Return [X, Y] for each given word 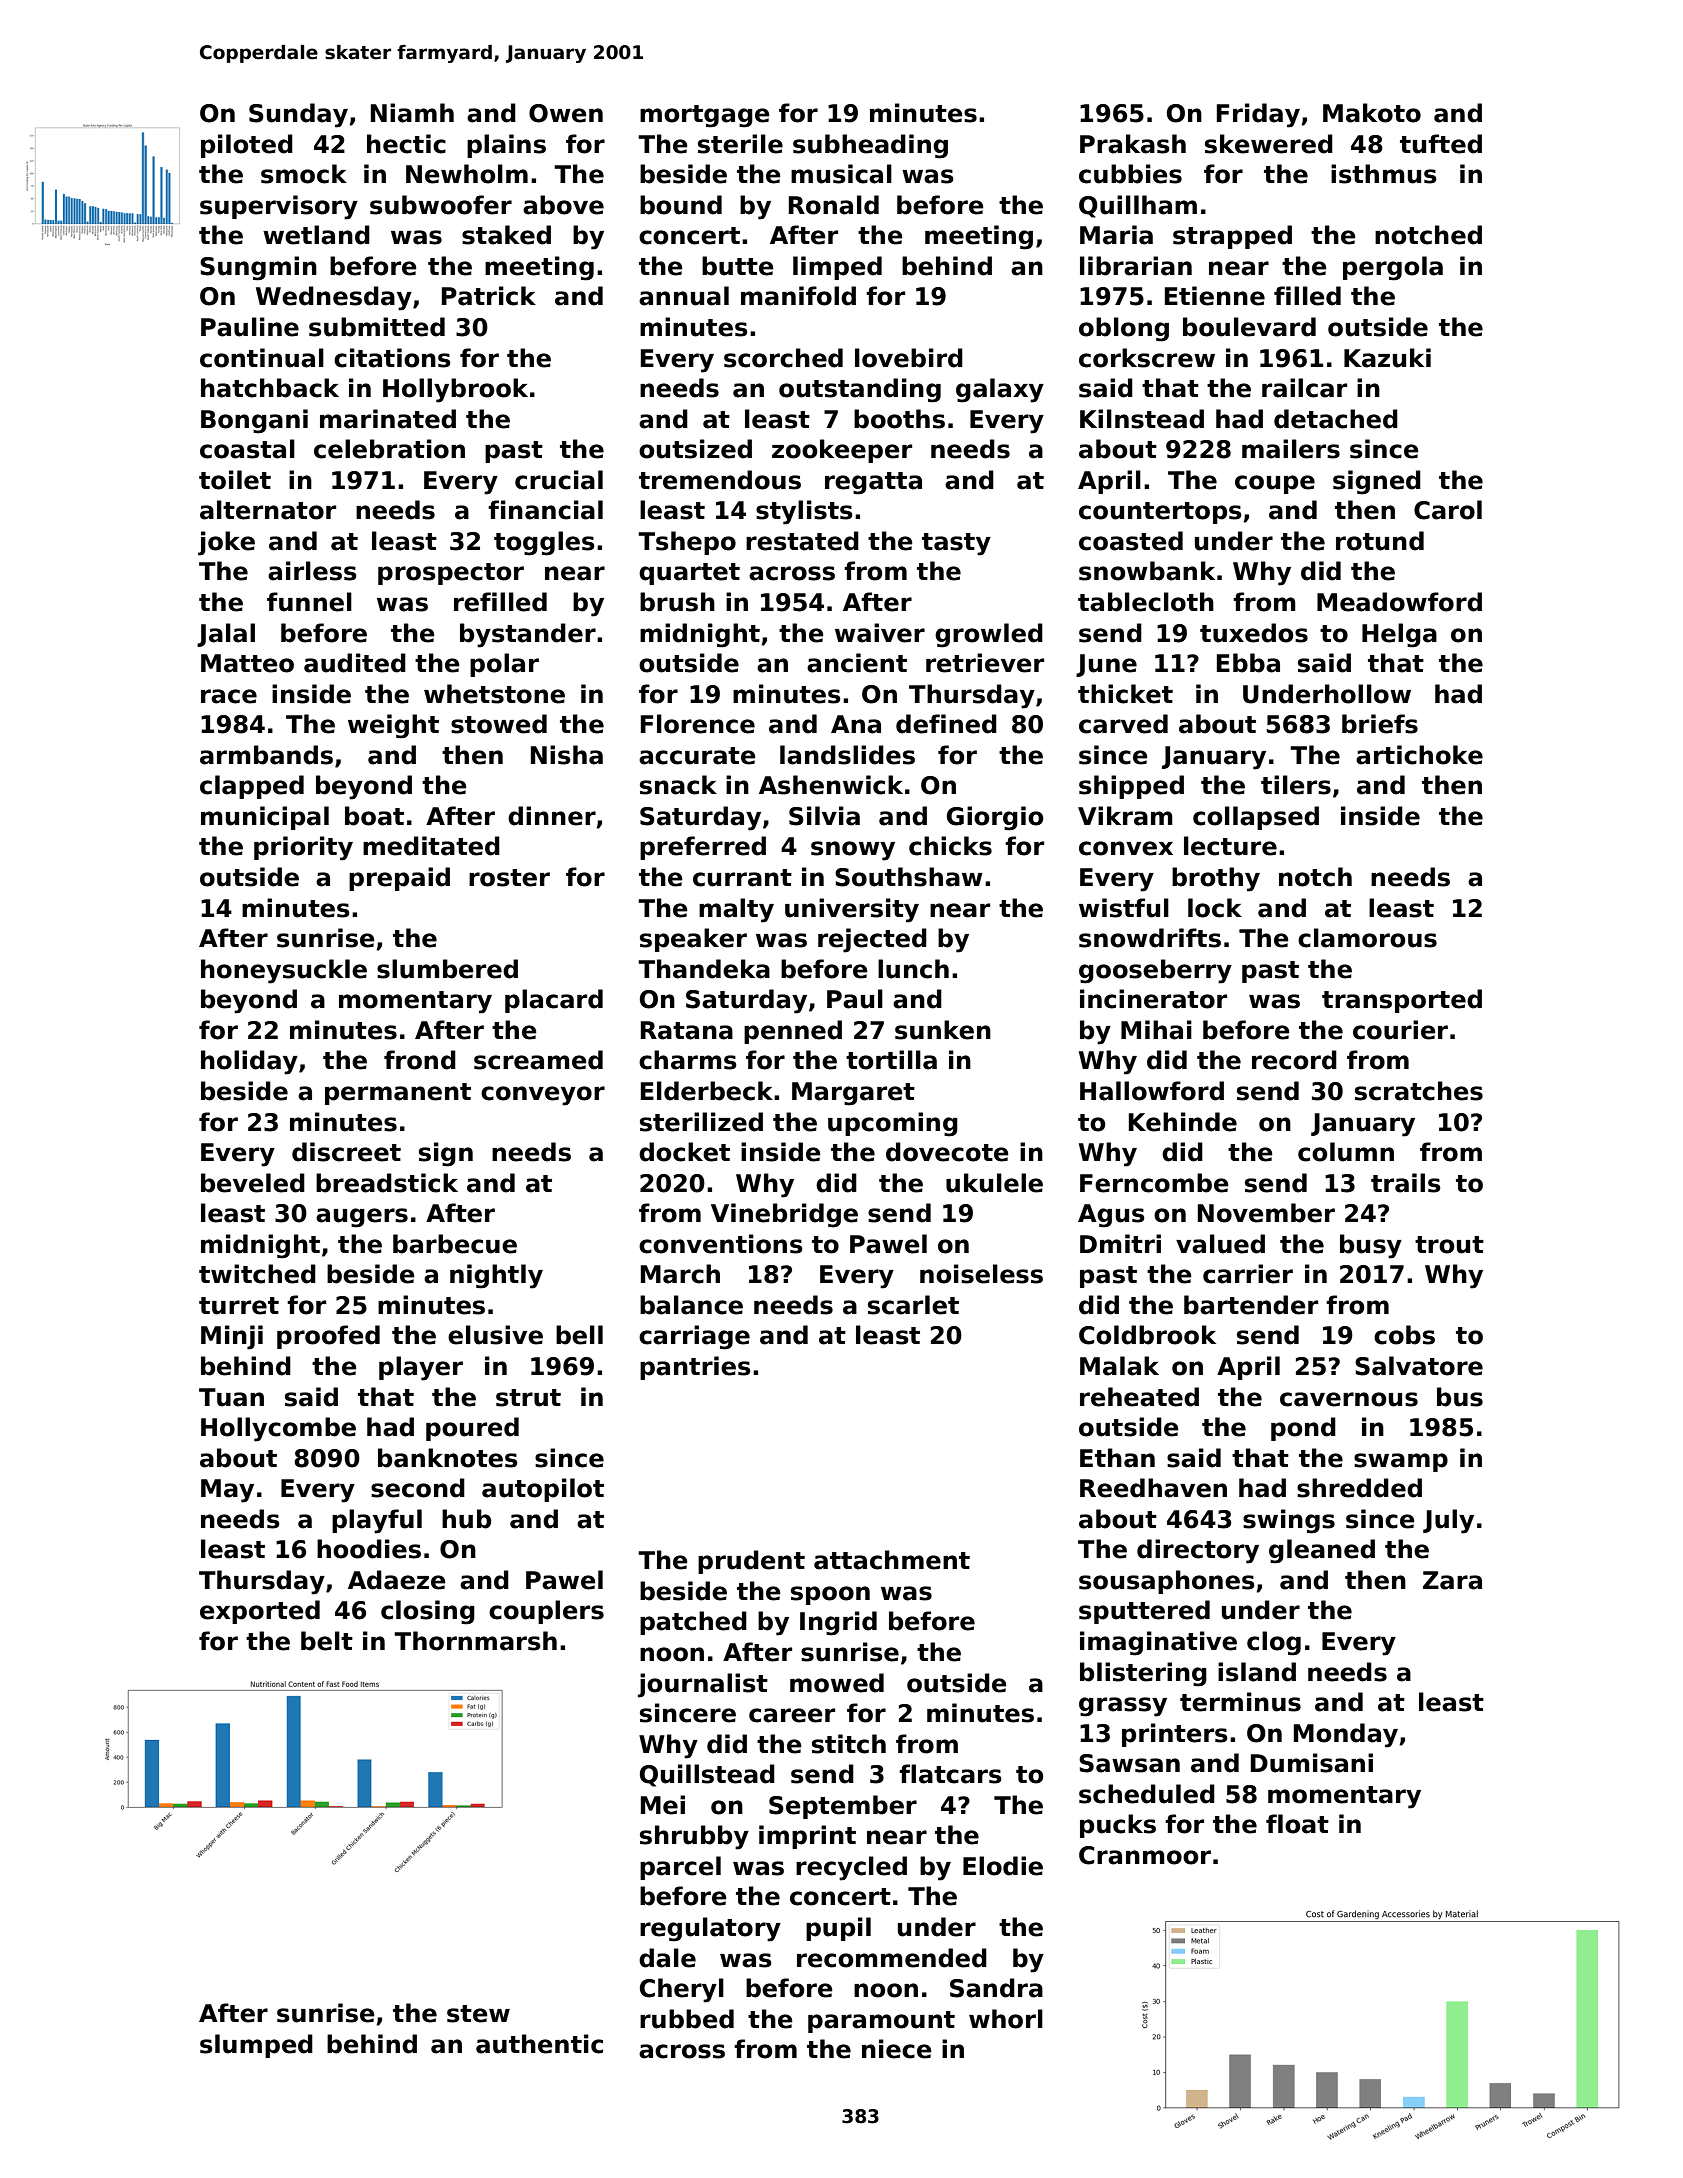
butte [738, 266]
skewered [1269, 144]
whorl [1006, 2019]
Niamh [412, 113]
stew [478, 2014]
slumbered [447, 969]
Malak [1119, 1366]
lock [1215, 908]
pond [1303, 1429]
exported [260, 1612]
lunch [913, 969]
